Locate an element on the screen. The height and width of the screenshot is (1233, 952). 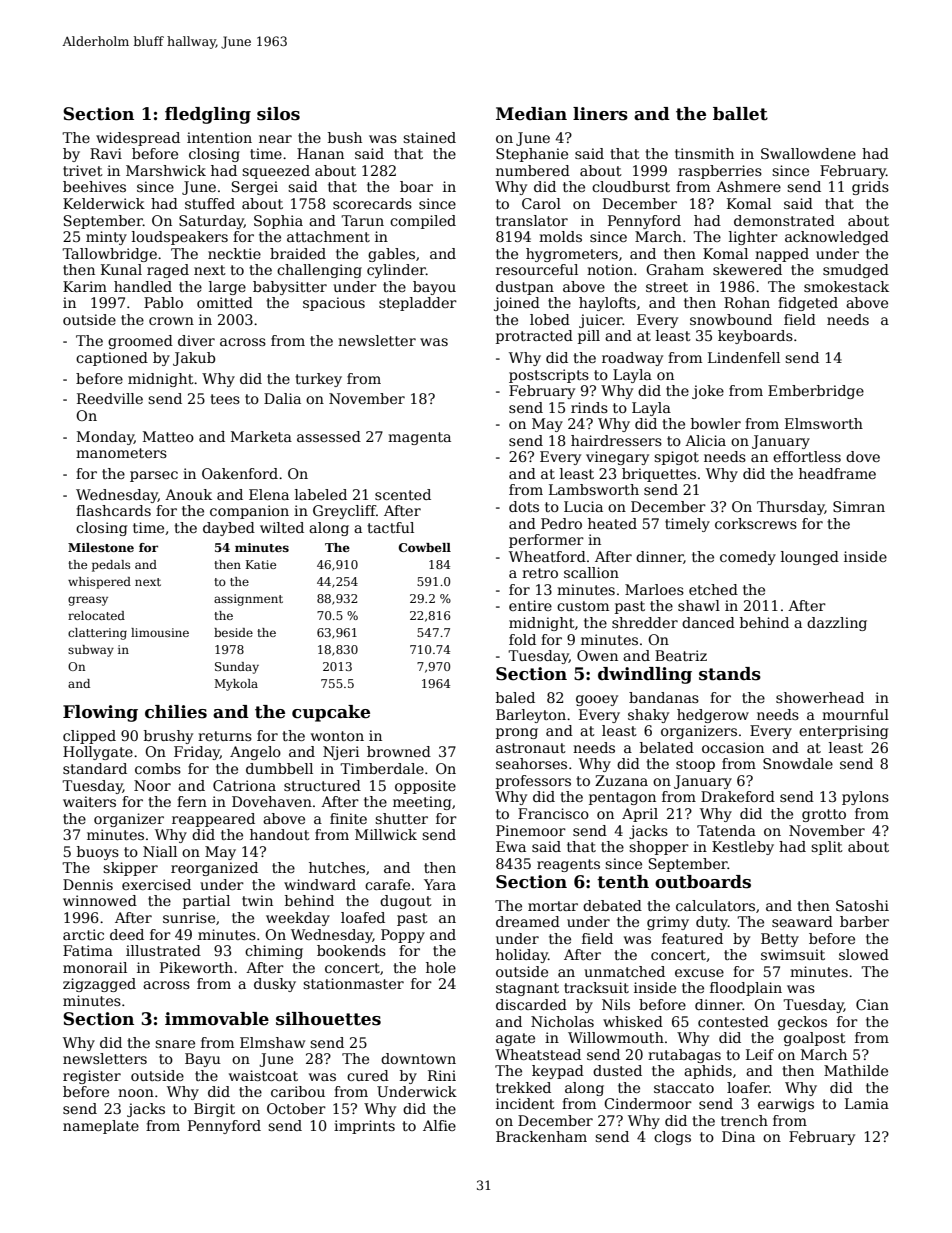
rinds is located at coordinates (589, 407).
